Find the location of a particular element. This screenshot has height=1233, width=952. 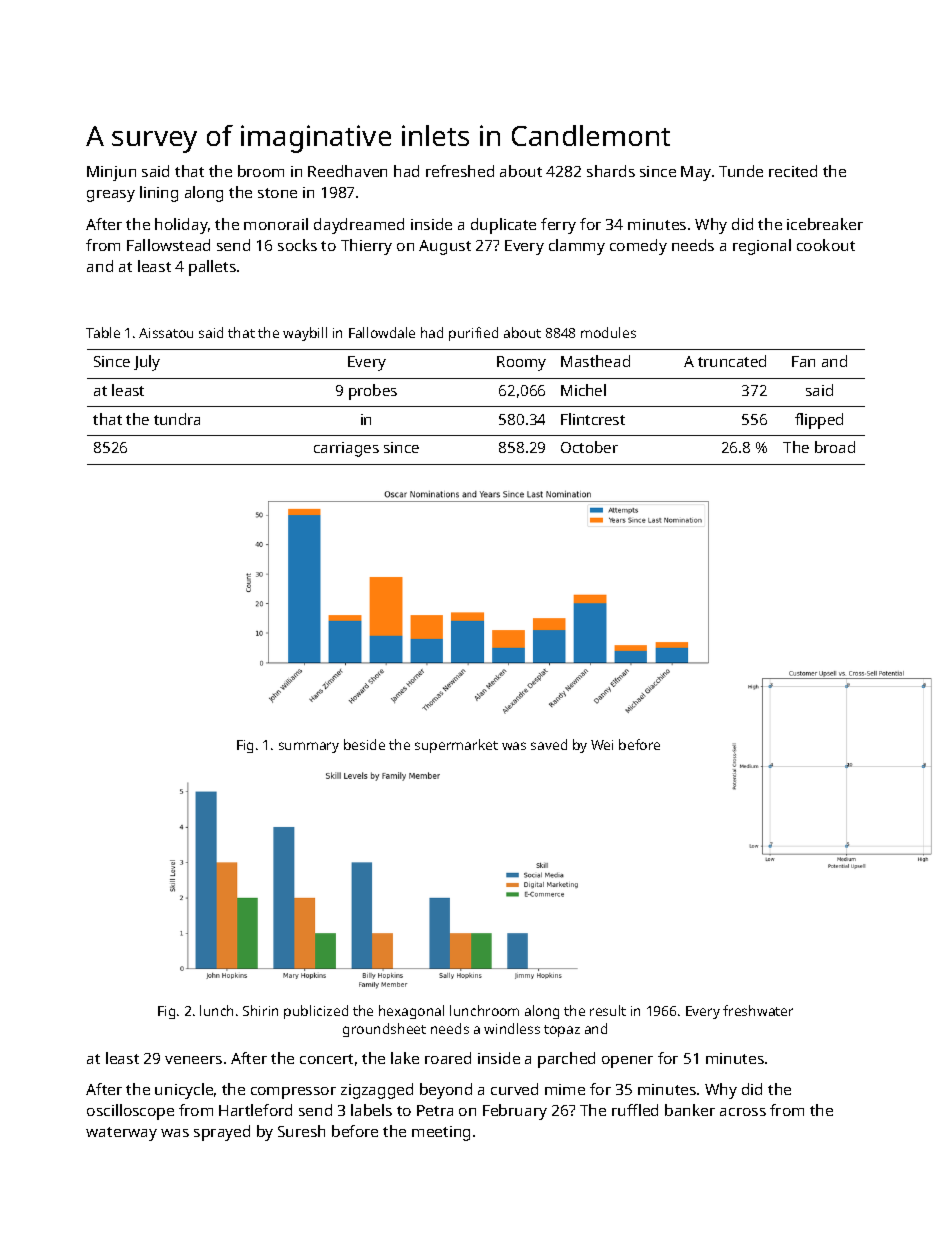

Minjun is located at coordinates (111, 173).
